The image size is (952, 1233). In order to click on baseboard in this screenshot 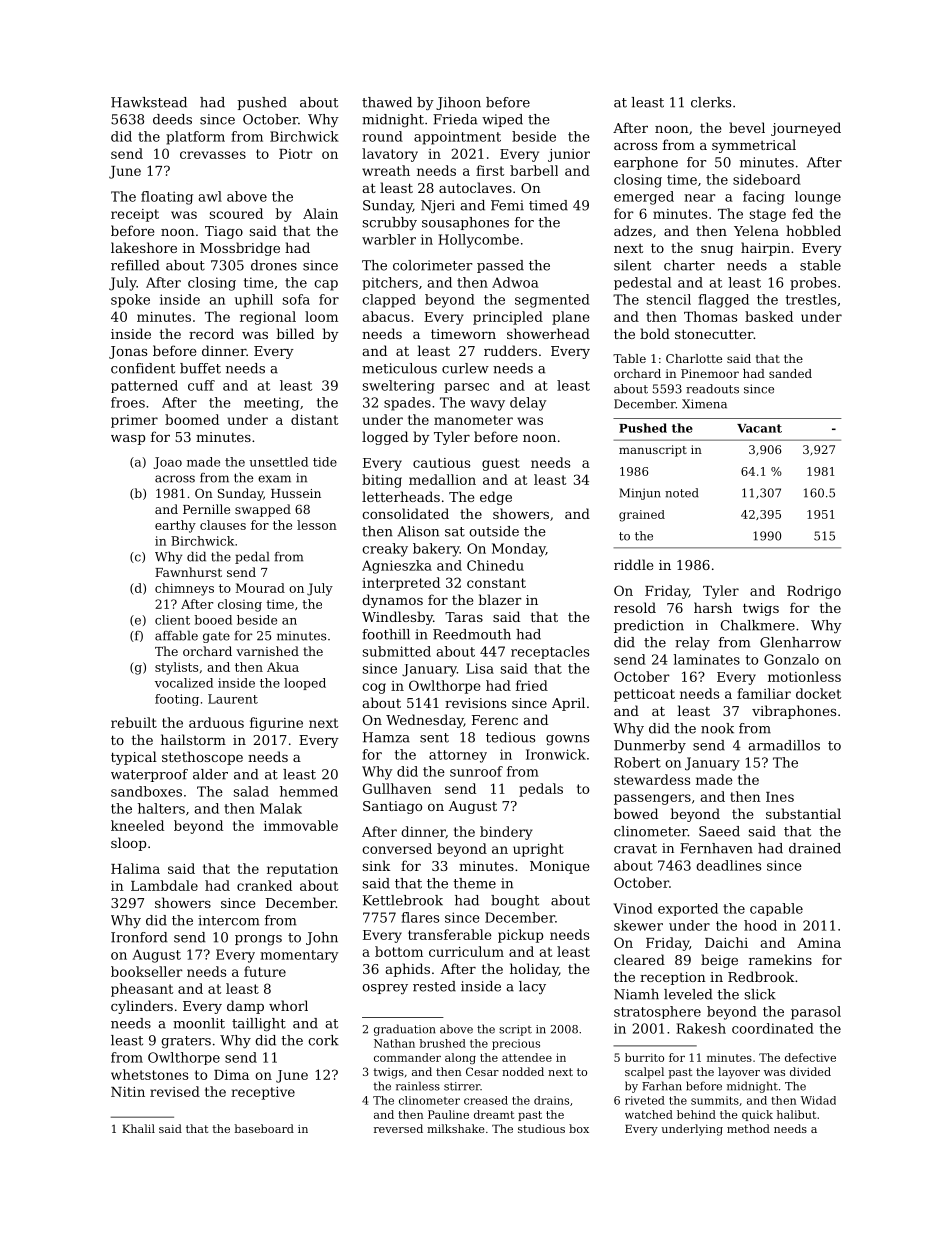, I will do `click(264, 1128)`.
